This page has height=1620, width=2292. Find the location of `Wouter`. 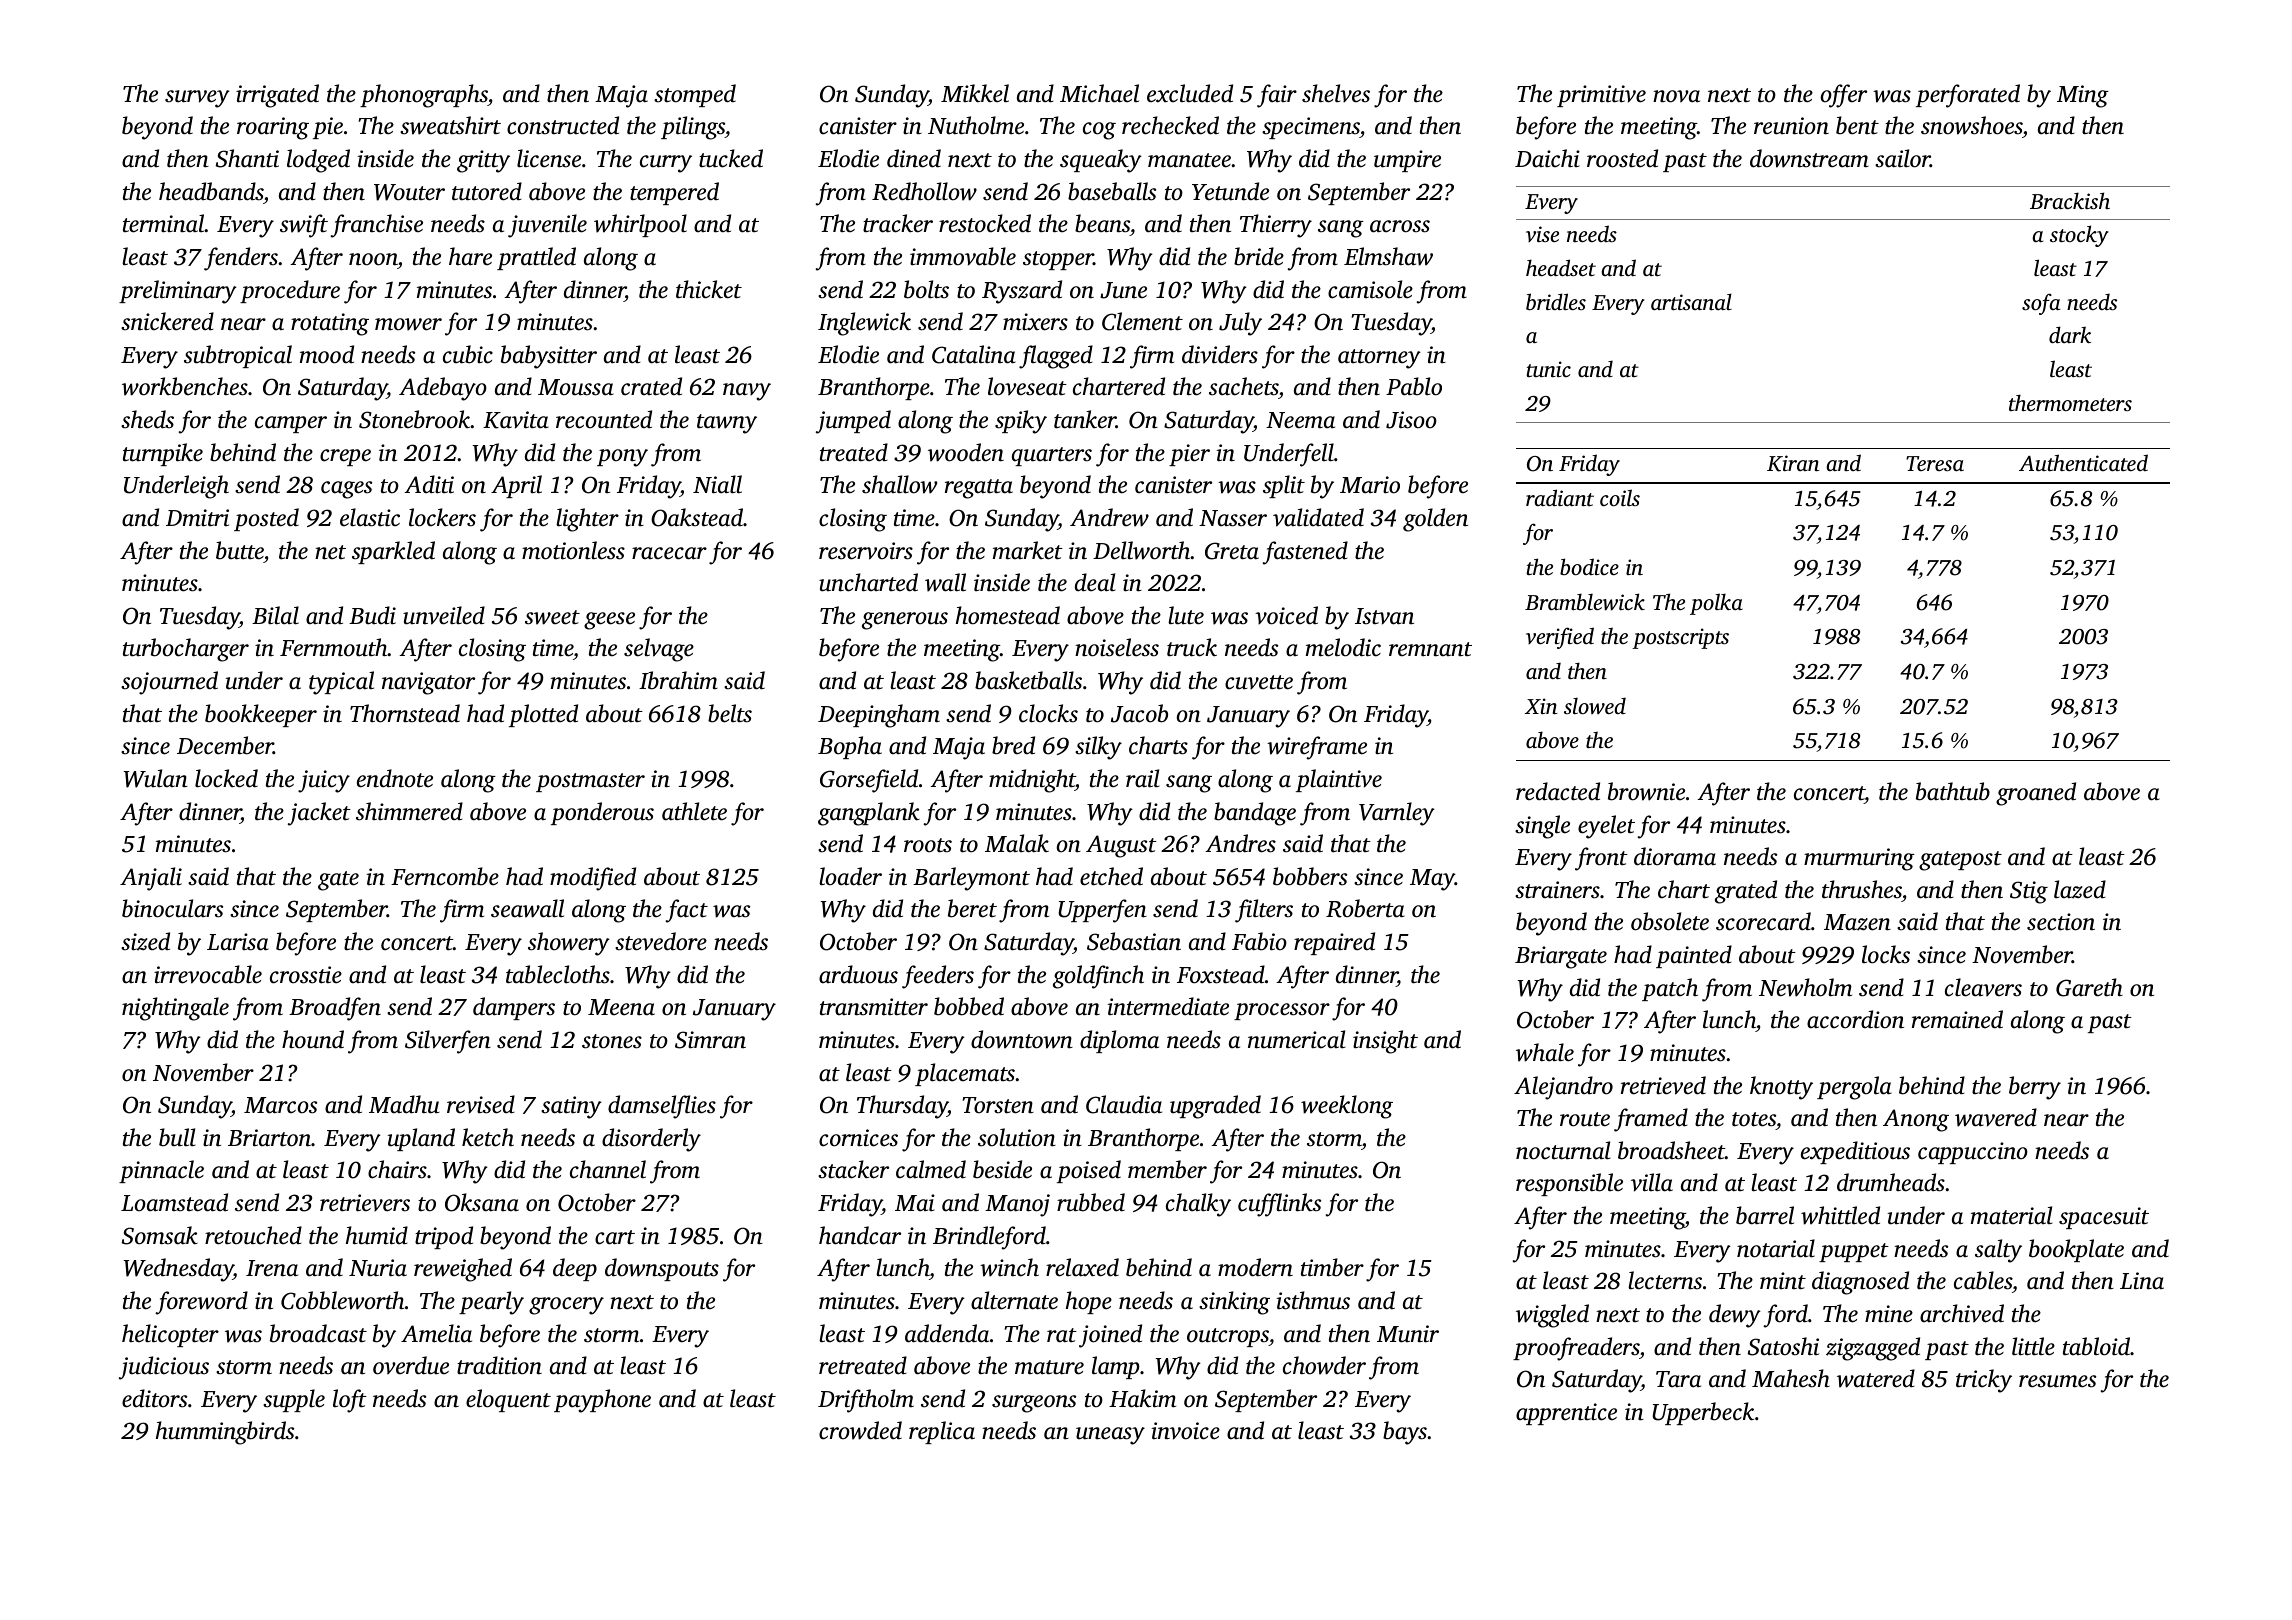

Wouter is located at coordinates (409, 192).
